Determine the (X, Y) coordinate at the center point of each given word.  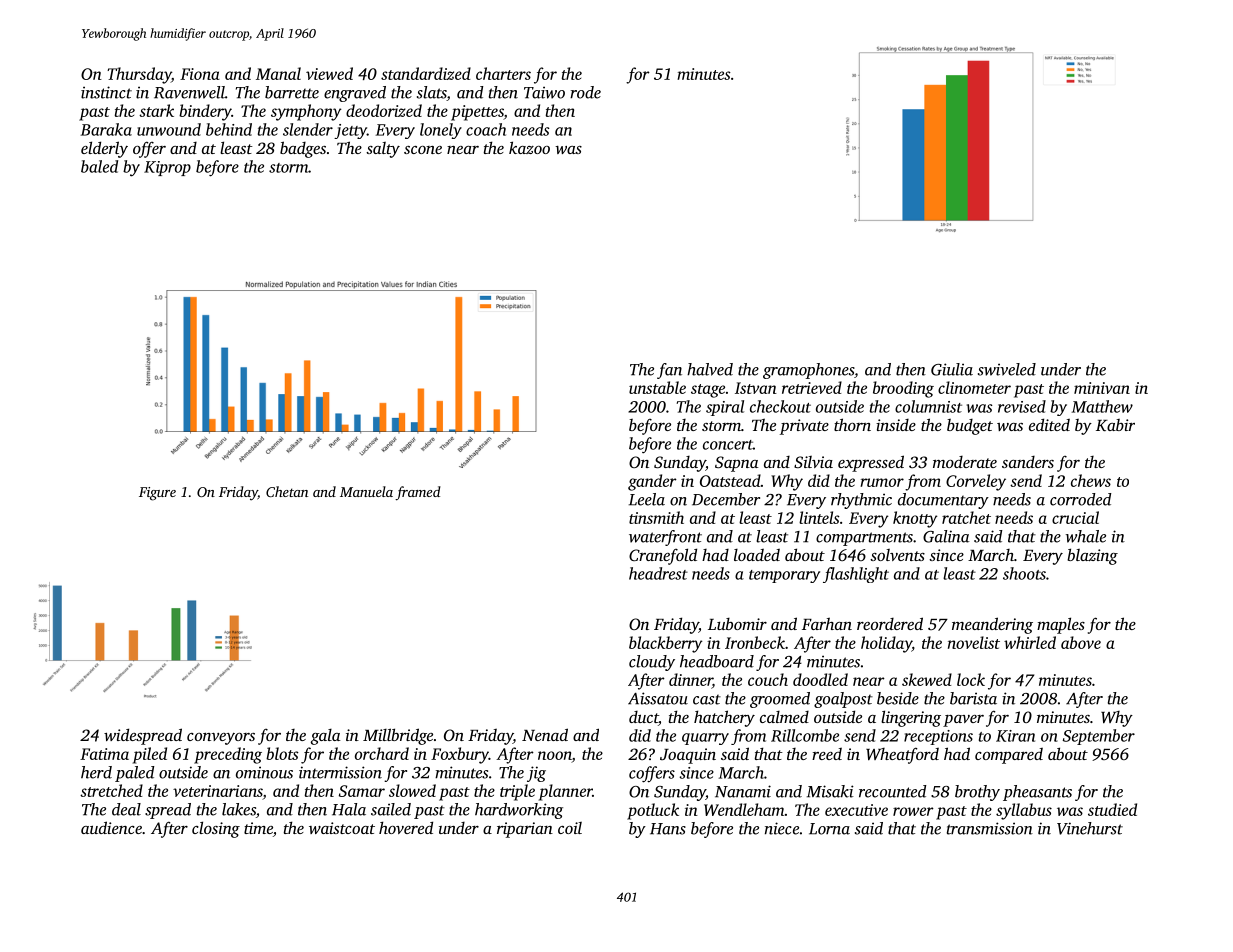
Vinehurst (1090, 828)
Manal (278, 73)
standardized (426, 73)
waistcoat (342, 828)
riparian (525, 830)
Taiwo (544, 92)
